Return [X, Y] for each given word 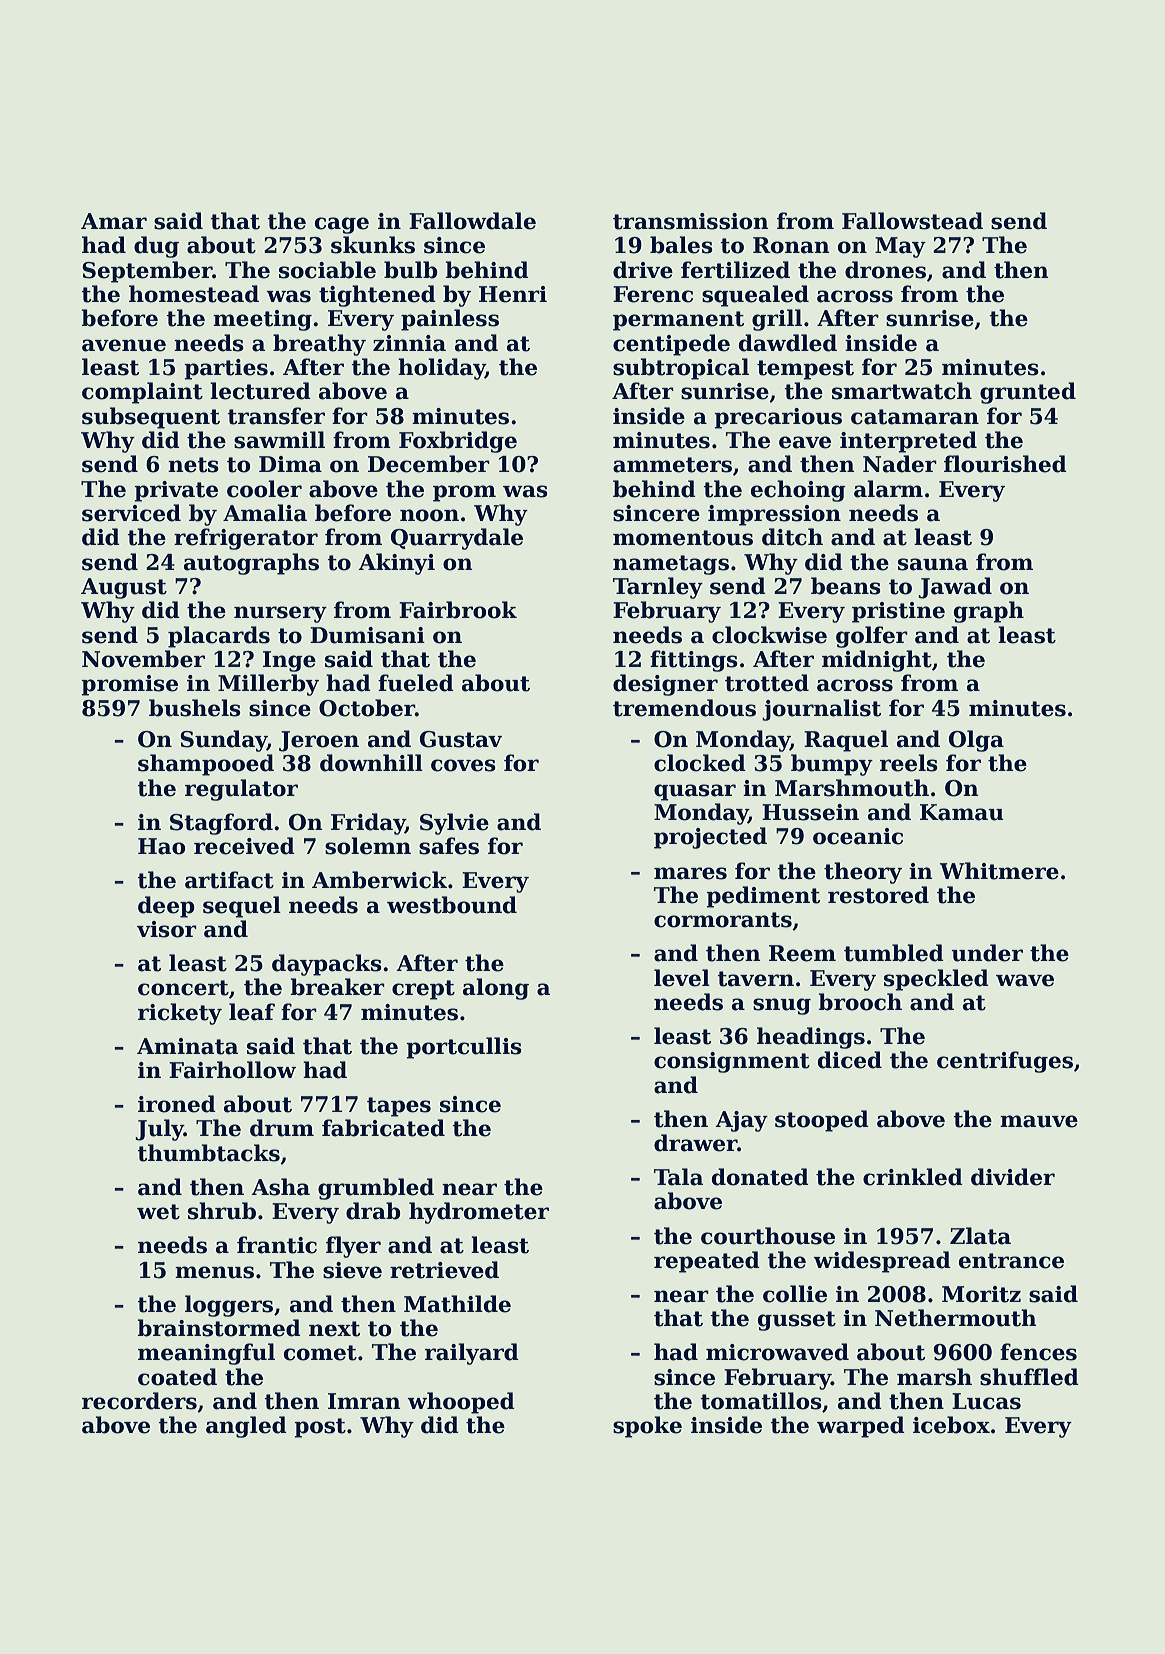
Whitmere [999, 871]
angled [246, 1427]
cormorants [723, 920]
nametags [671, 565]
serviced [131, 513]
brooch [860, 1002]
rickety [180, 1014]
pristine [898, 612]
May [900, 247]
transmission [691, 221]
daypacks [327, 965]
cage [342, 225]
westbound [452, 905]
